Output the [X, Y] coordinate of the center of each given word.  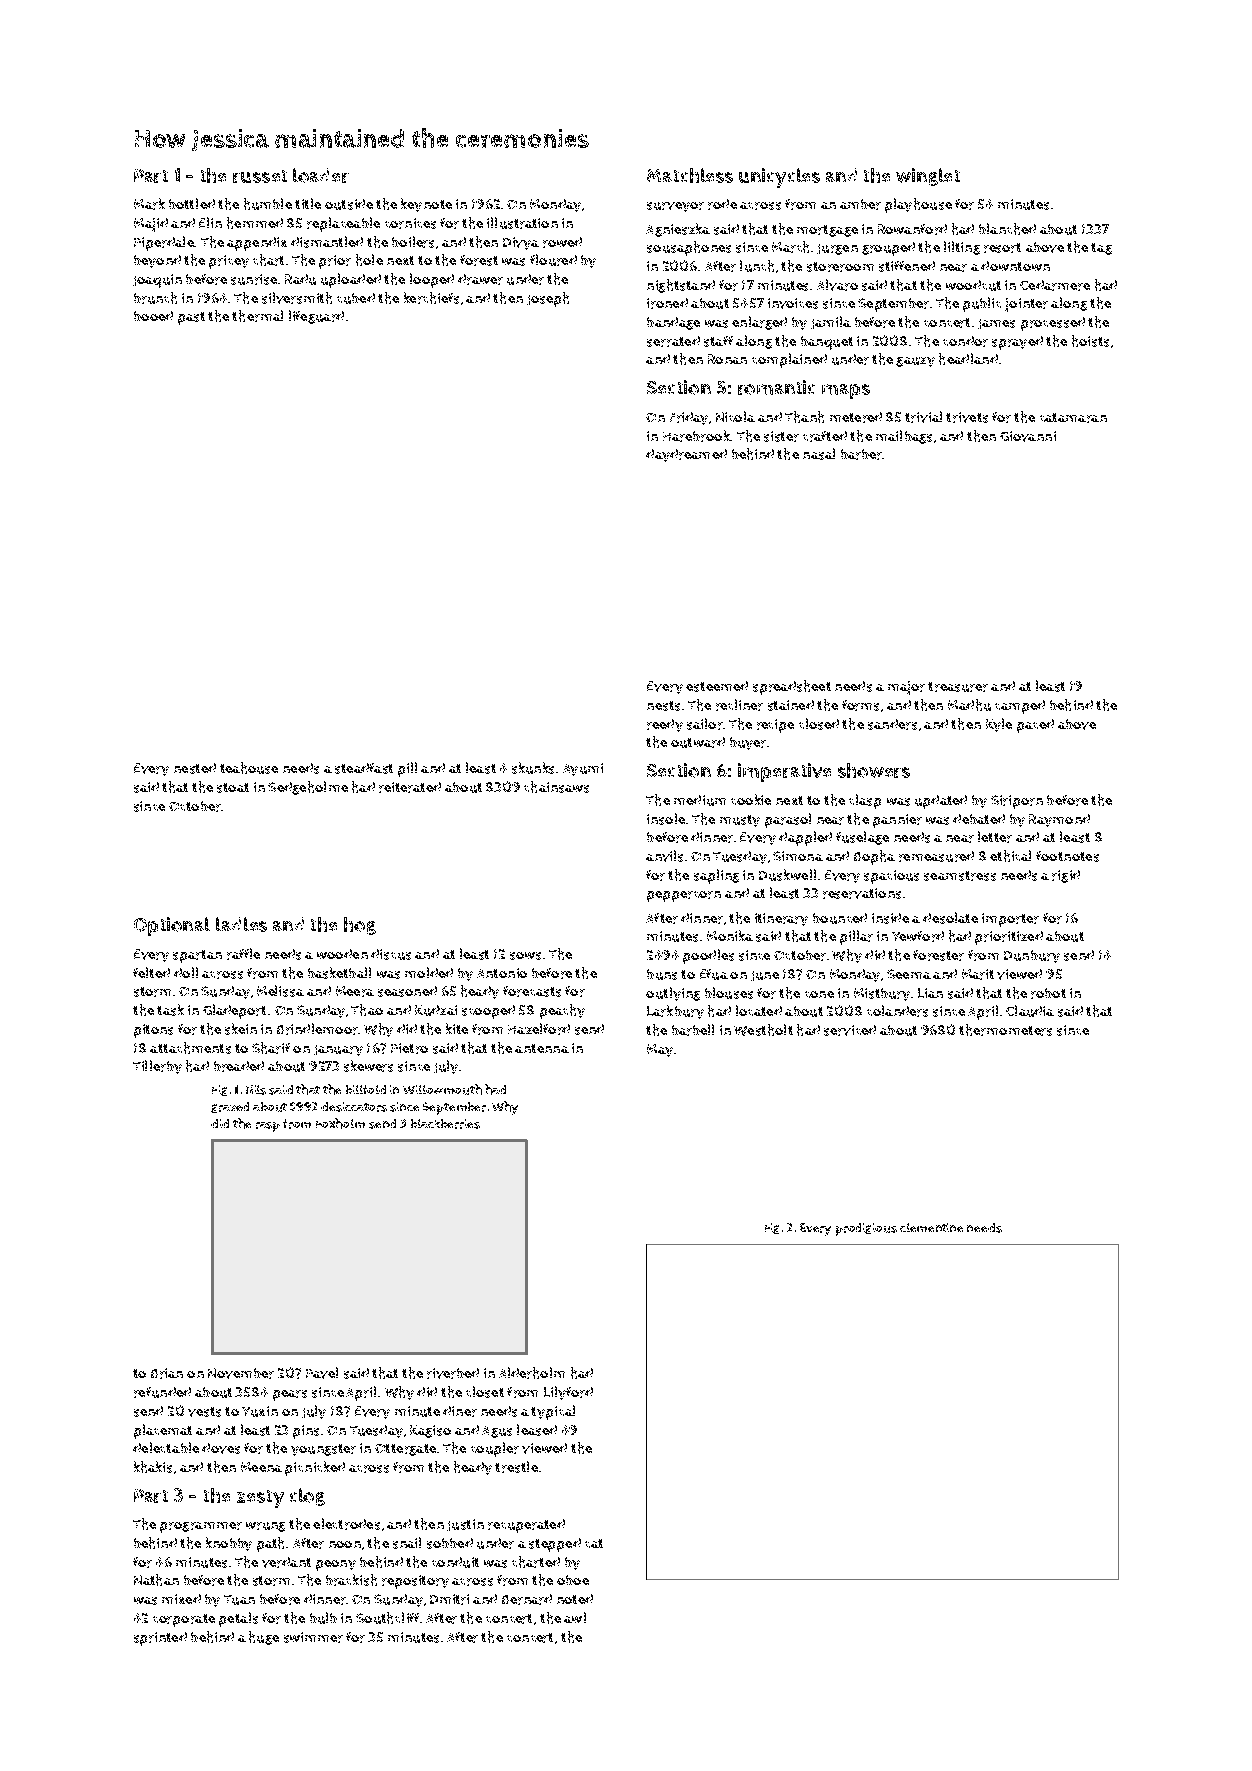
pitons [153, 1031]
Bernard [527, 1599]
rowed [562, 242]
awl [575, 1617]
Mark [149, 204]
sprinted [160, 1639]
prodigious [866, 1229]
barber [861, 454]
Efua [714, 974]
